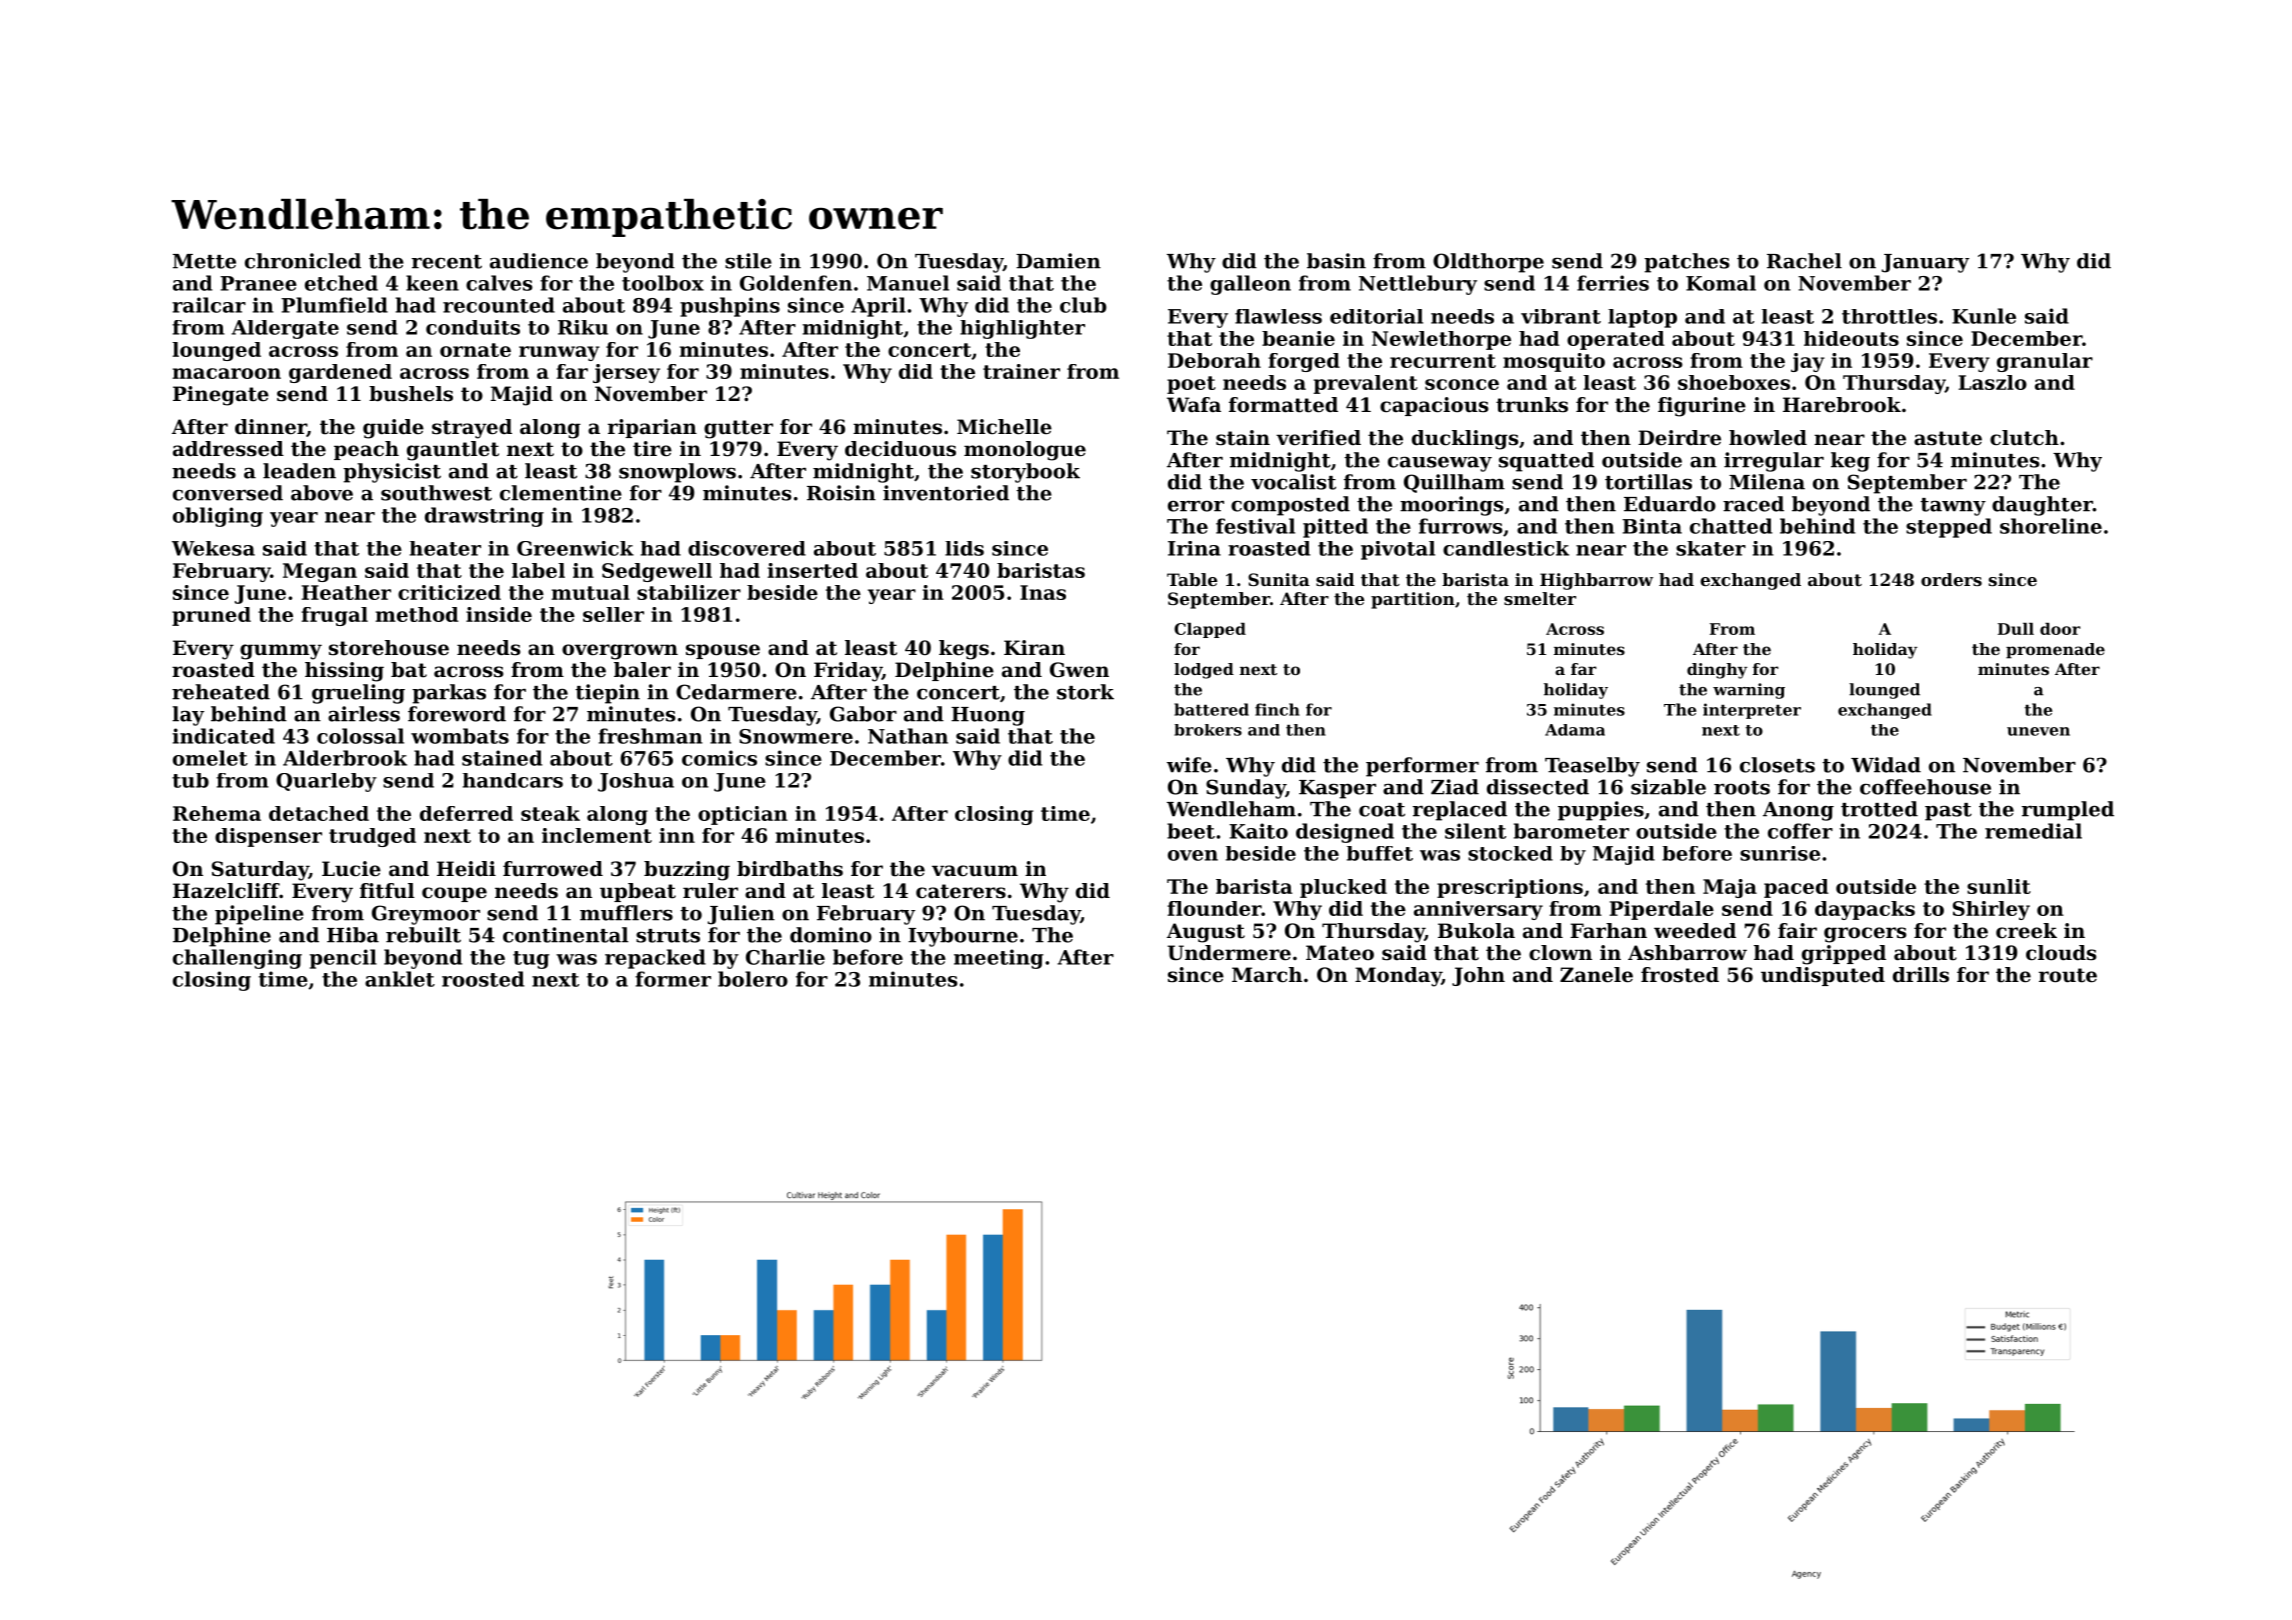 Image resolution: width=2292 pixels, height=1620 pixels. I want to click on uneven, so click(2038, 731).
